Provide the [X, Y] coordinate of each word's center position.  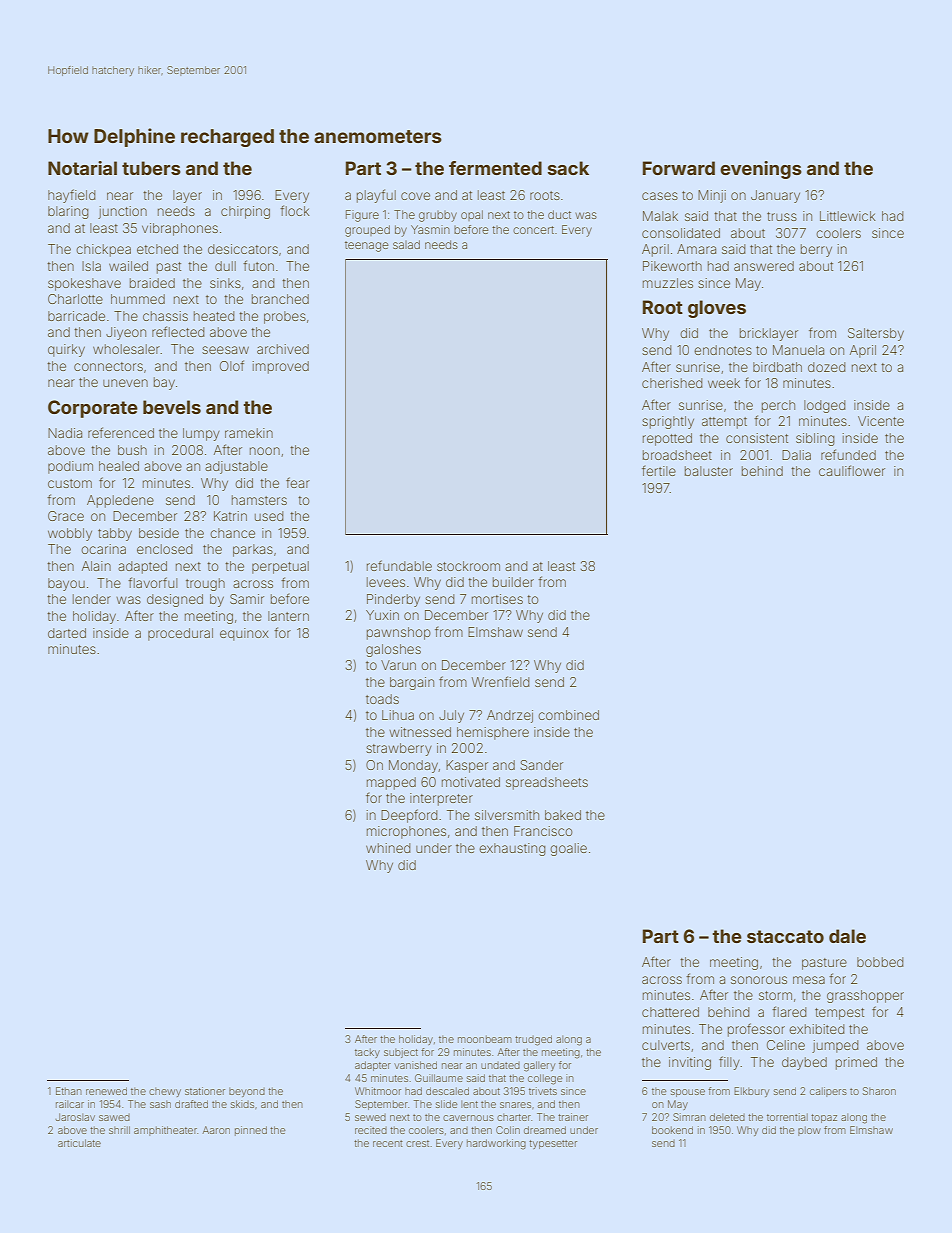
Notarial [82, 168]
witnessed [420, 732]
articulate [79, 1143]
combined [568, 715]
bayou [66, 584]
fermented [495, 168]
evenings [761, 170]
